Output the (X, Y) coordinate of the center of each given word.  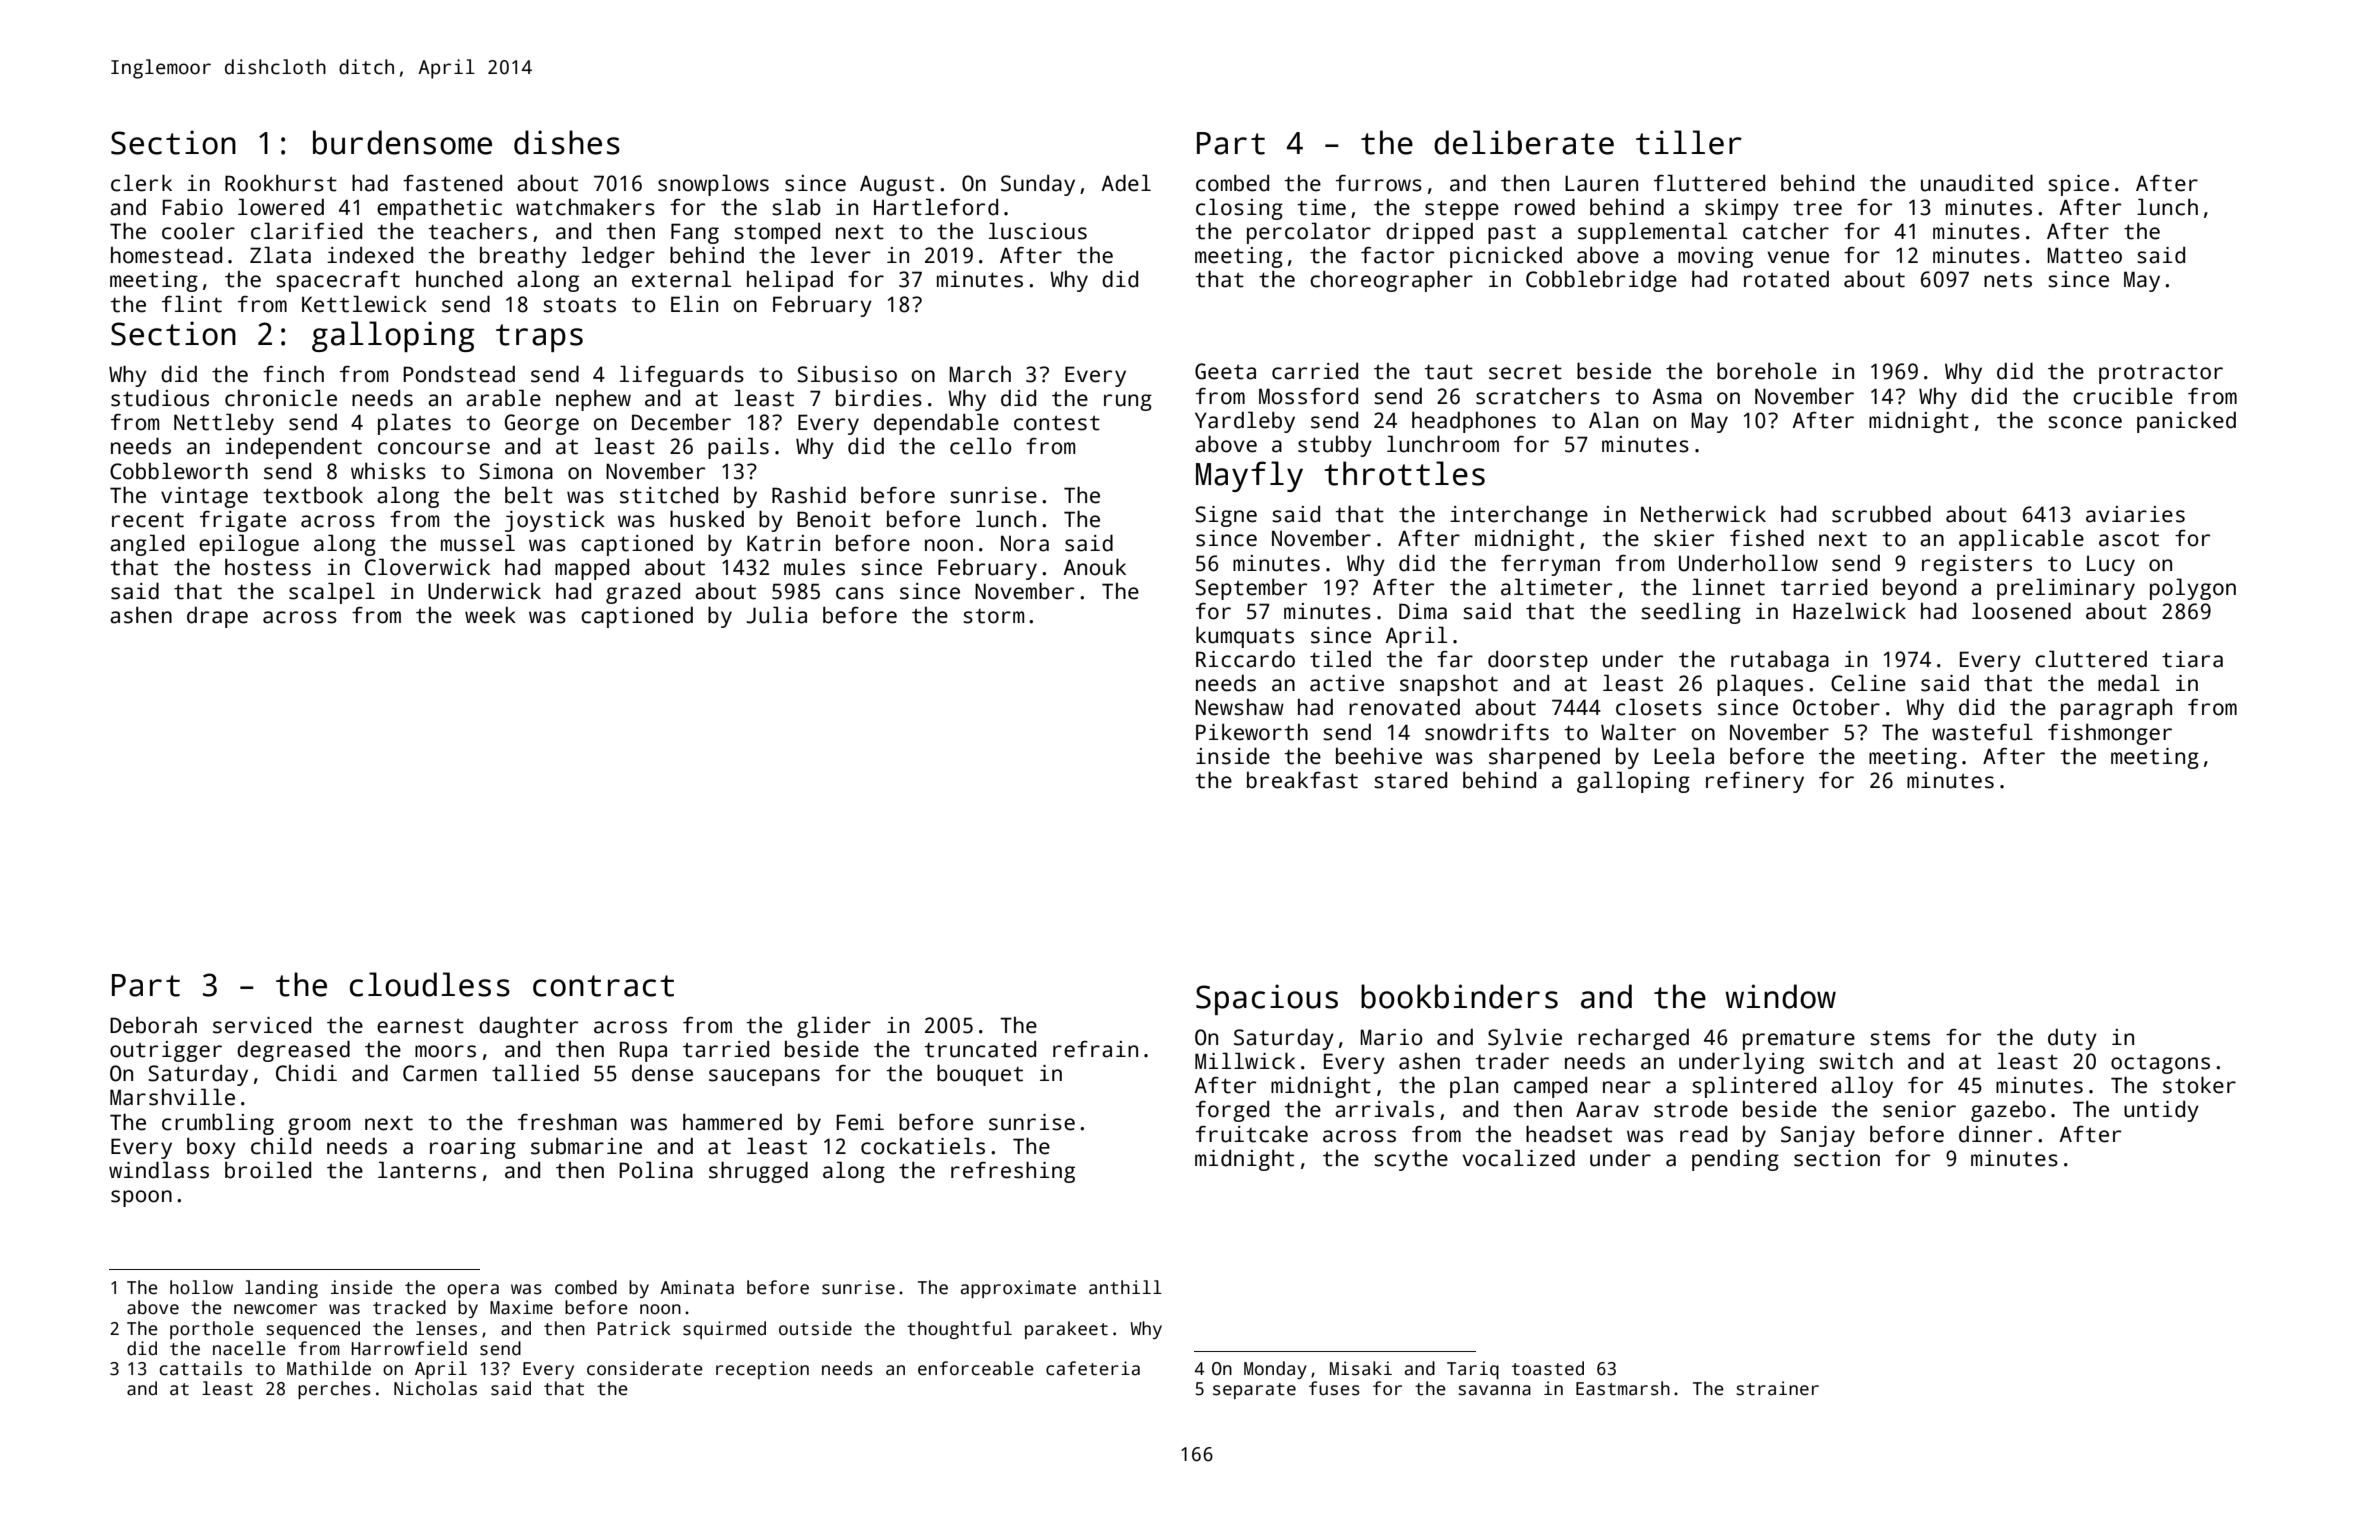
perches (334, 1390)
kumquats (1245, 637)
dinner (1995, 1134)
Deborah (153, 1025)
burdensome (402, 142)
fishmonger (2110, 734)
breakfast (1302, 780)
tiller (1689, 142)
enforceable (976, 1368)
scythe (1411, 1160)
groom (319, 1126)
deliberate (1524, 142)
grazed (643, 593)
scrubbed (1881, 514)
